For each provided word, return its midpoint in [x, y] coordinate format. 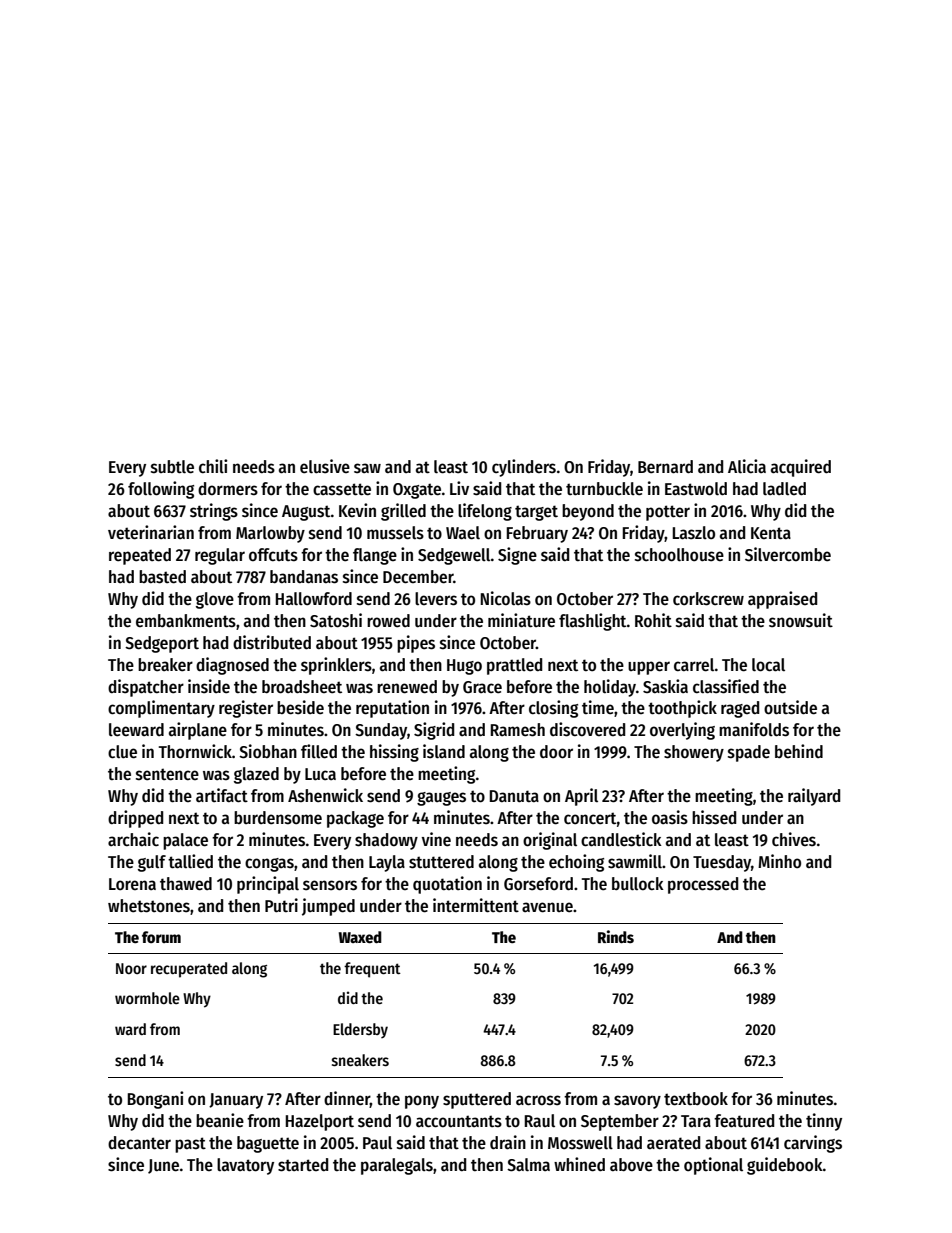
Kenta [771, 533]
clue [122, 752]
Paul [377, 1143]
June [163, 1166]
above [631, 1164]
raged [740, 709]
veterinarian [151, 532]
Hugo [464, 667]
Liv [459, 488]
